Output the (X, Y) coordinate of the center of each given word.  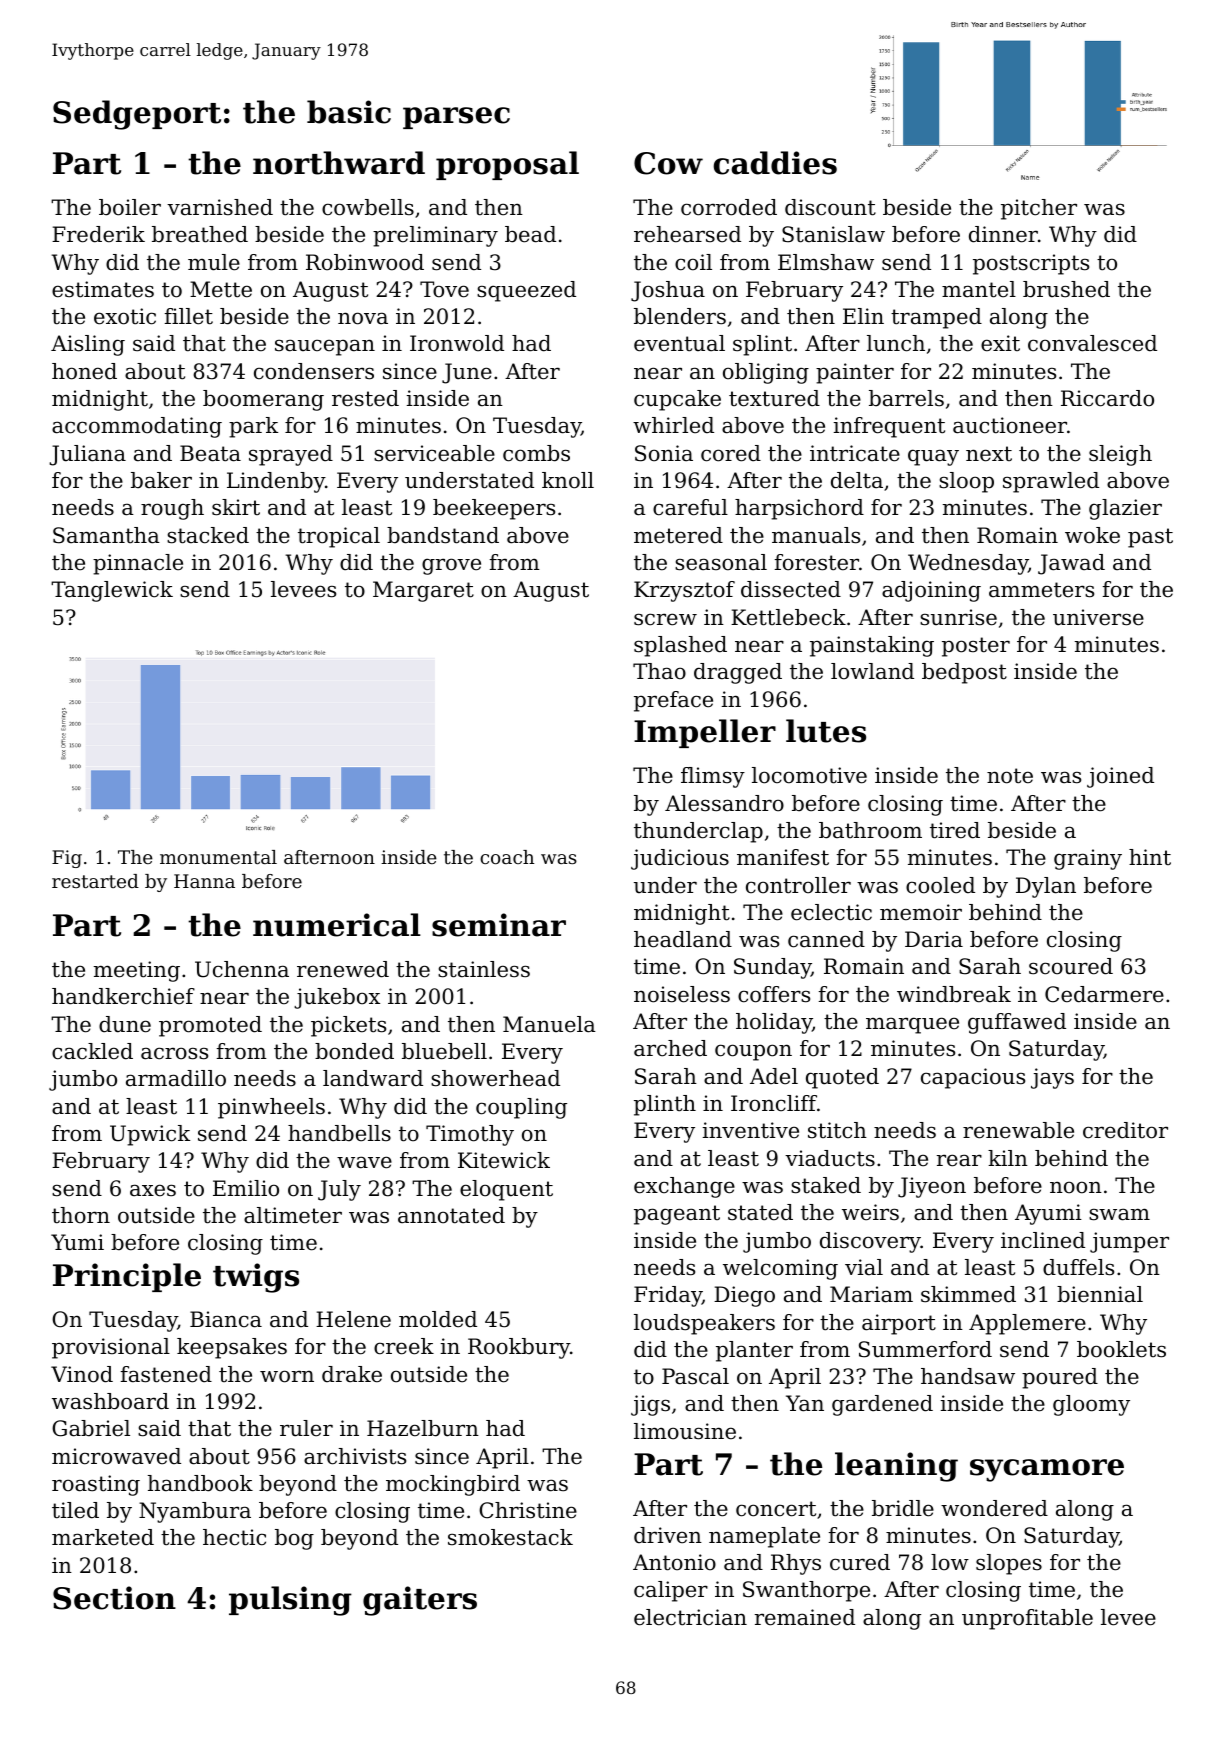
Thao (659, 671)
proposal (507, 165)
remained (805, 1617)
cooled (940, 885)
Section (114, 1598)
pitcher (1039, 209)
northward (339, 163)
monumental (218, 857)
